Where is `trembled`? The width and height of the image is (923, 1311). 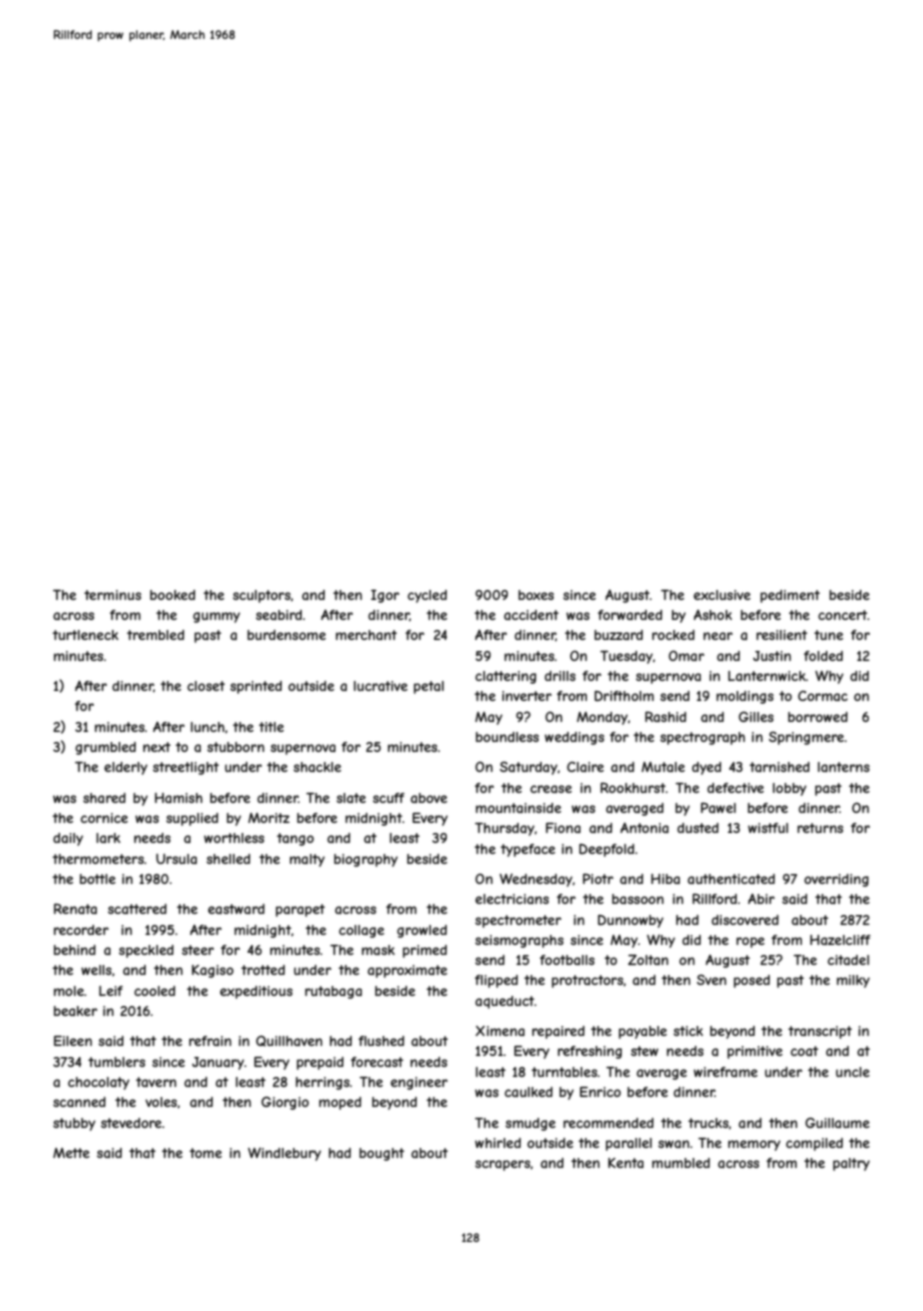 trembled is located at coordinates (155, 635).
